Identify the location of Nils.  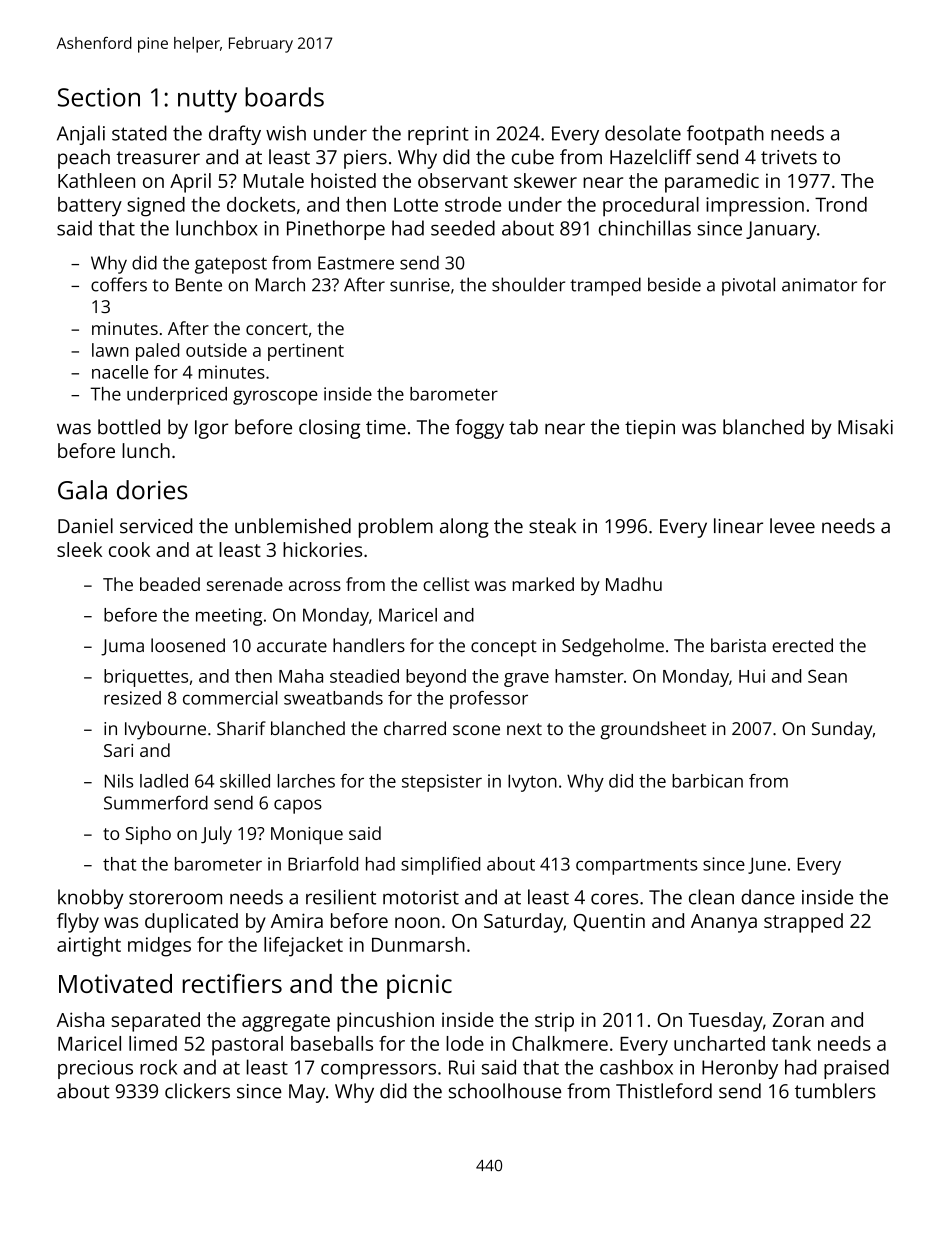
(119, 781).
